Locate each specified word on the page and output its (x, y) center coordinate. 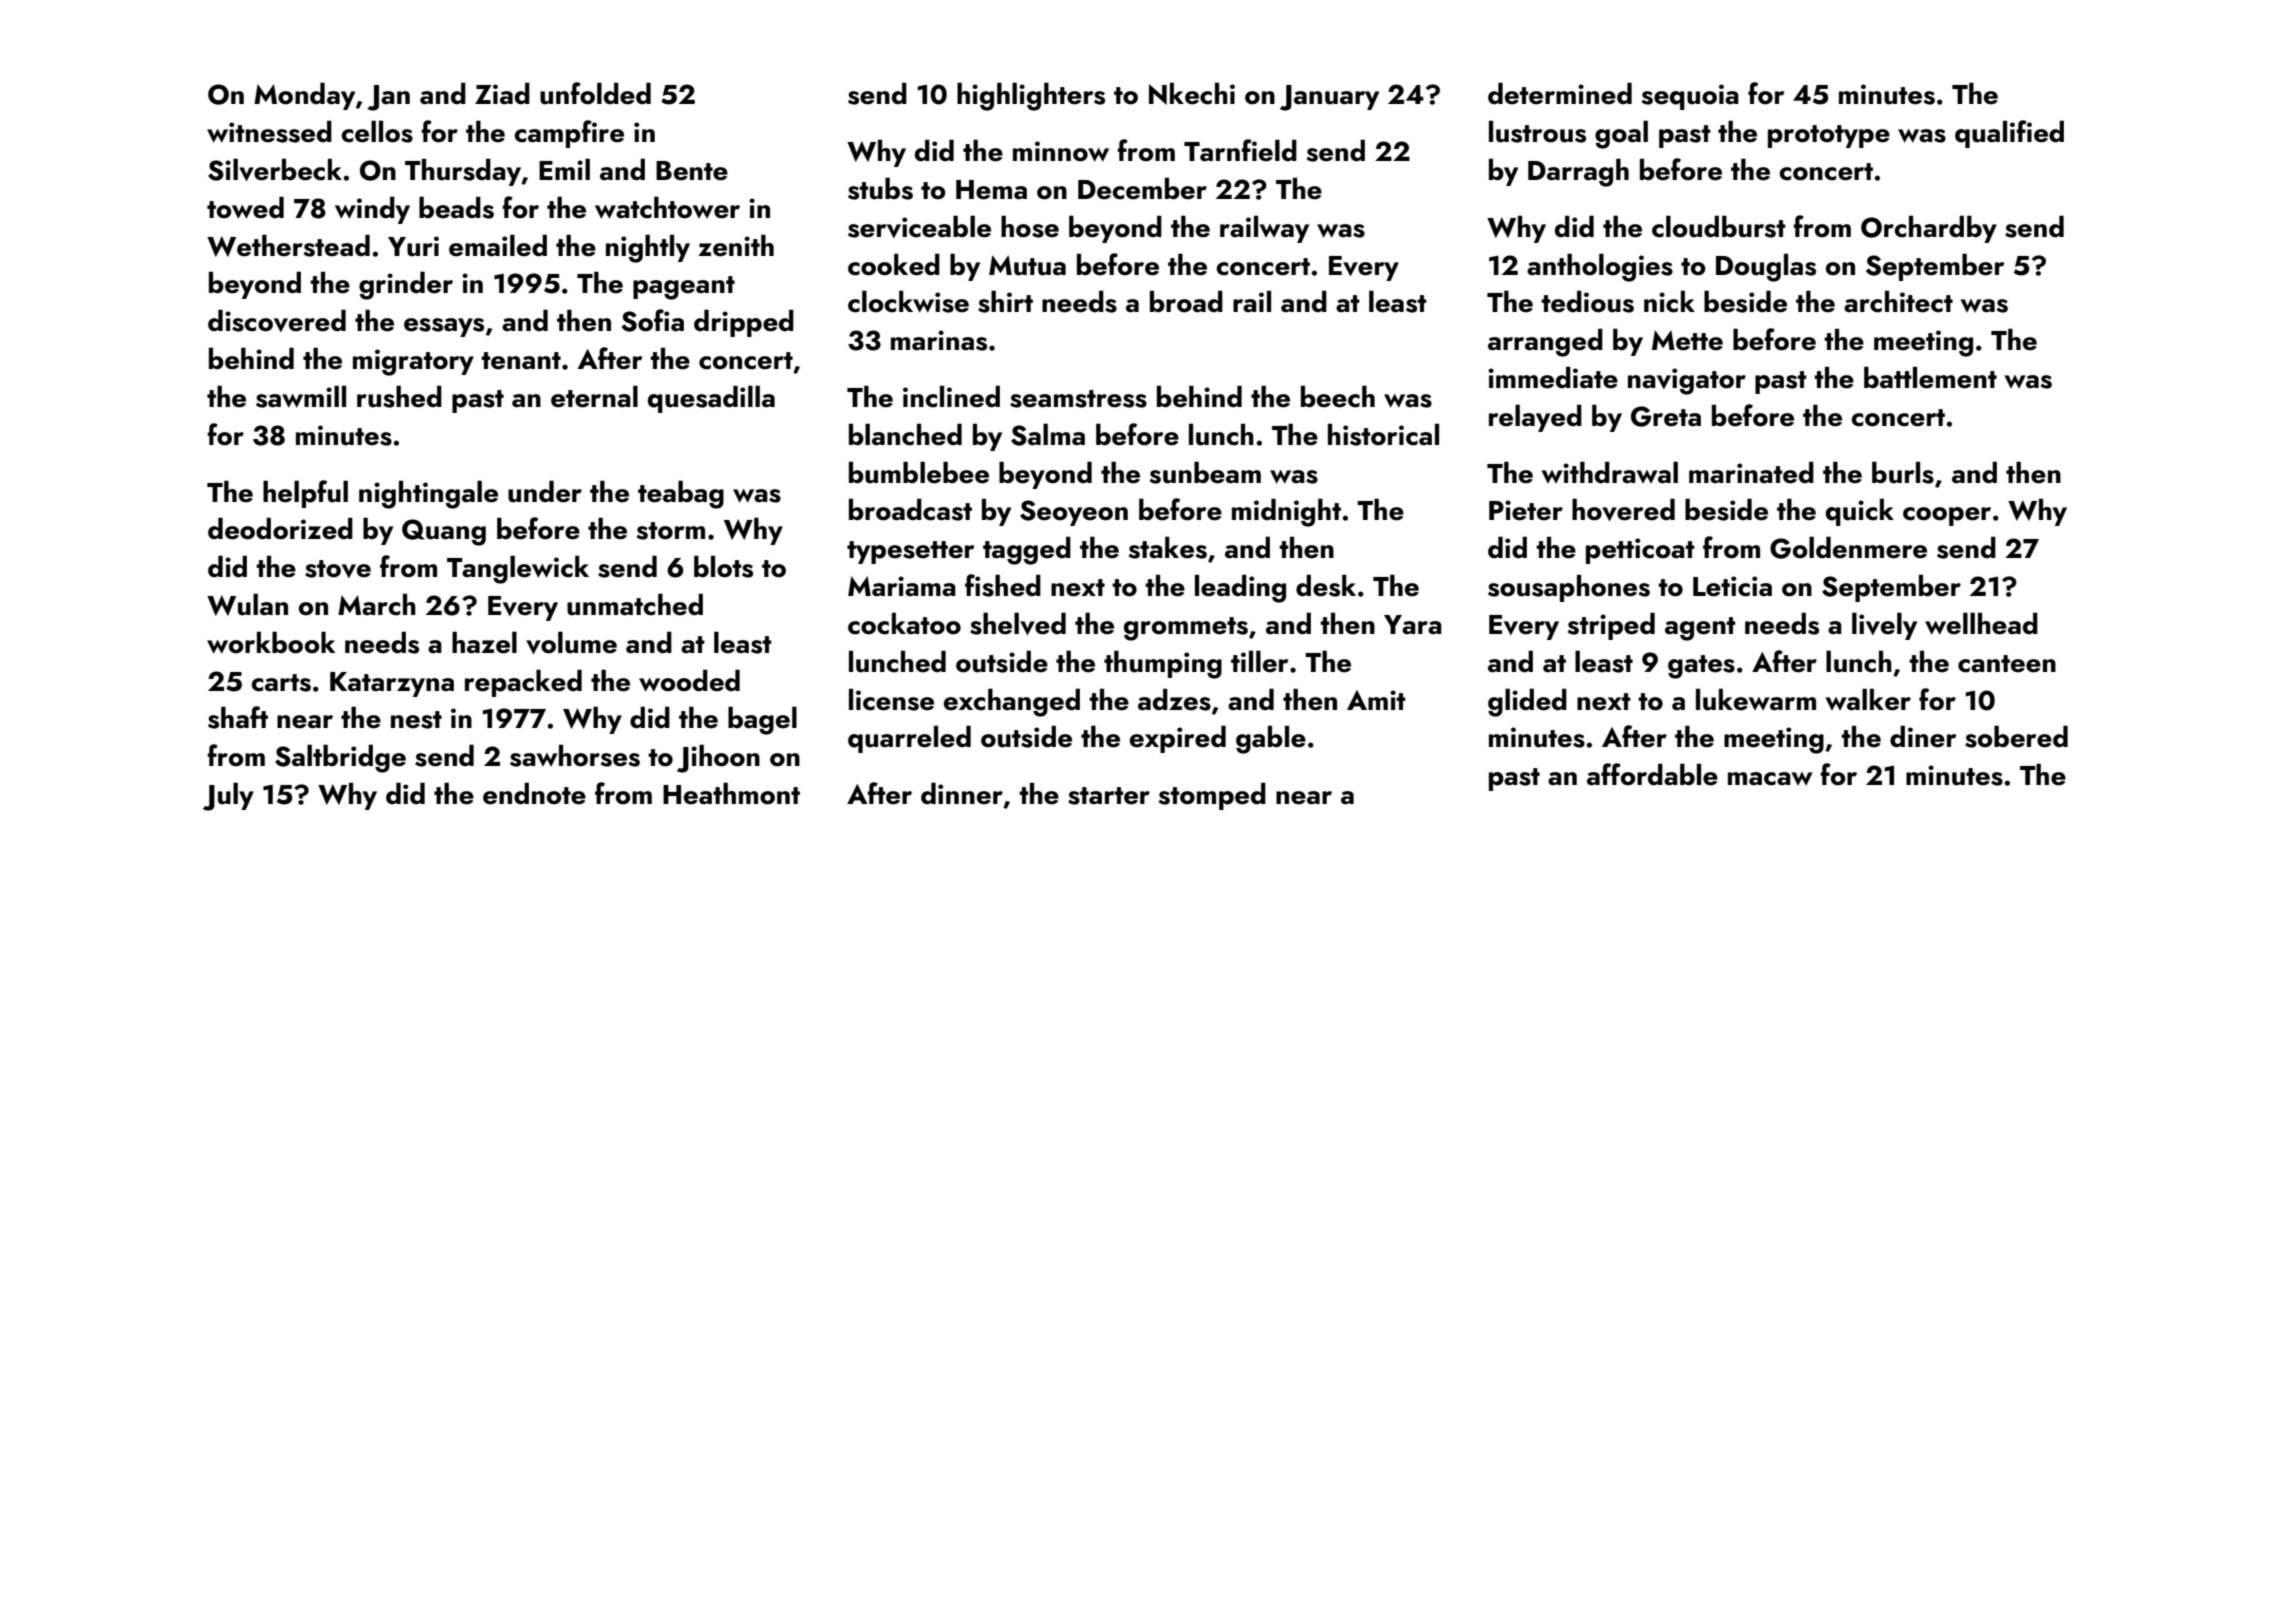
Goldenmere (1848, 547)
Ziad (502, 93)
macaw (1770, 779)
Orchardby (1929, 229)
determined (1560, 93)
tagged (1027, 550)
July (228, 796)
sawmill (301, 396)
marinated (1751, 472)
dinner (962, 793)
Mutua (1027, 265)
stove (338, 569)
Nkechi (1192, 93)
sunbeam (1205, 472)
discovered (277, 320)
